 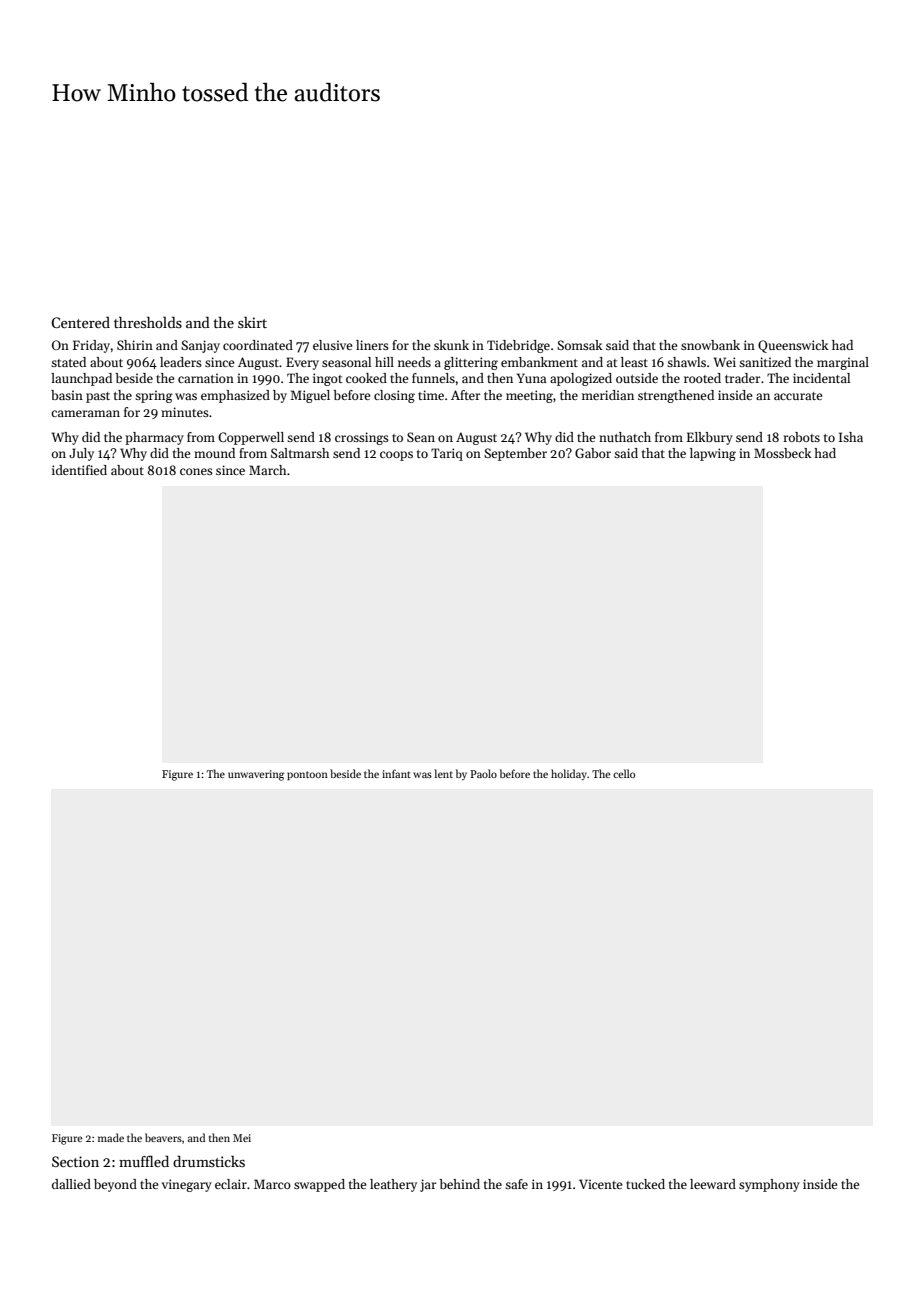 I want to click on unwavering, so click(x=256, y=775).
